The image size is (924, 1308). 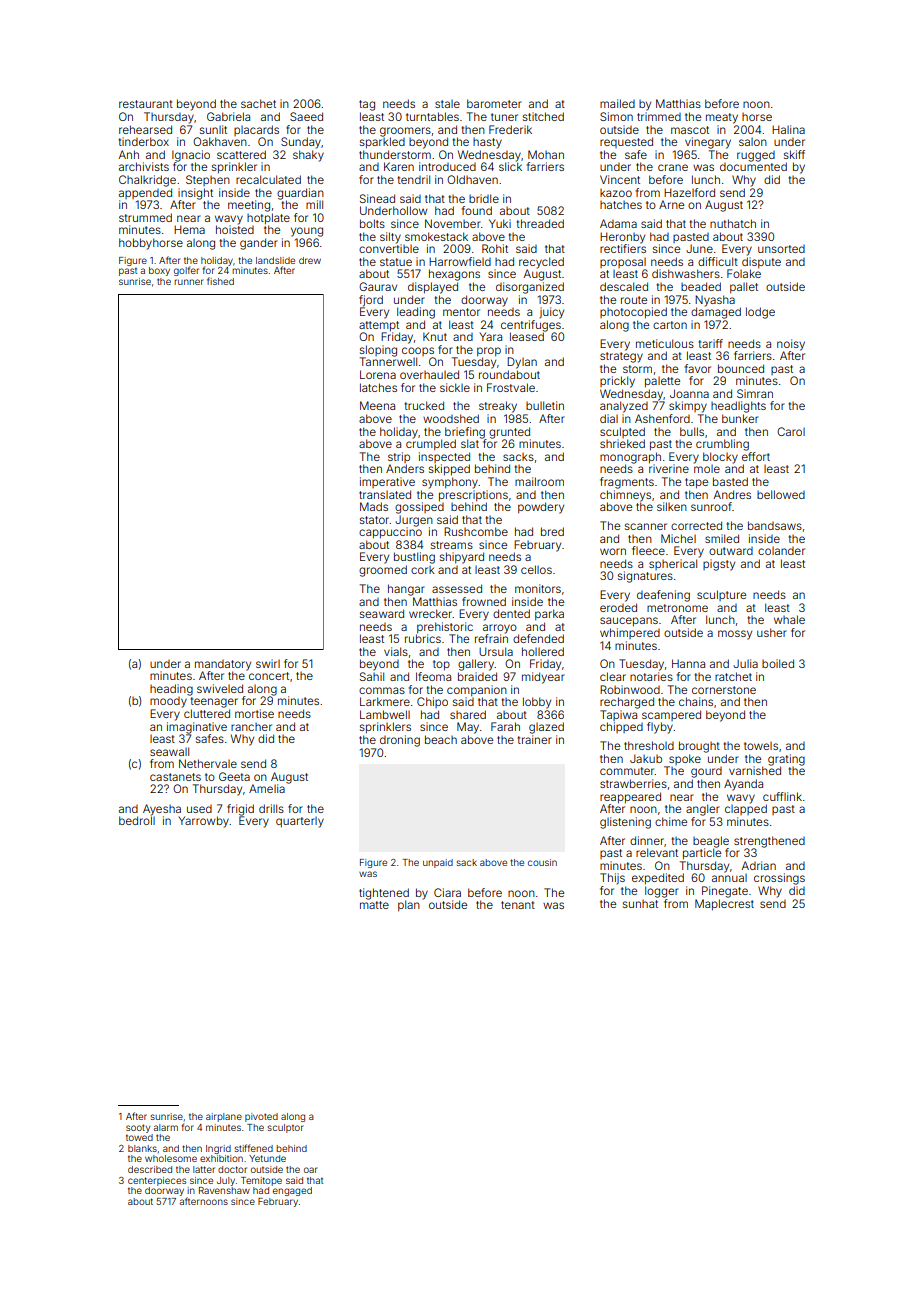 What do you see at coordinates (145, 217) in the screenshot?
I see `strummed` at bounding box center [145, 217].
